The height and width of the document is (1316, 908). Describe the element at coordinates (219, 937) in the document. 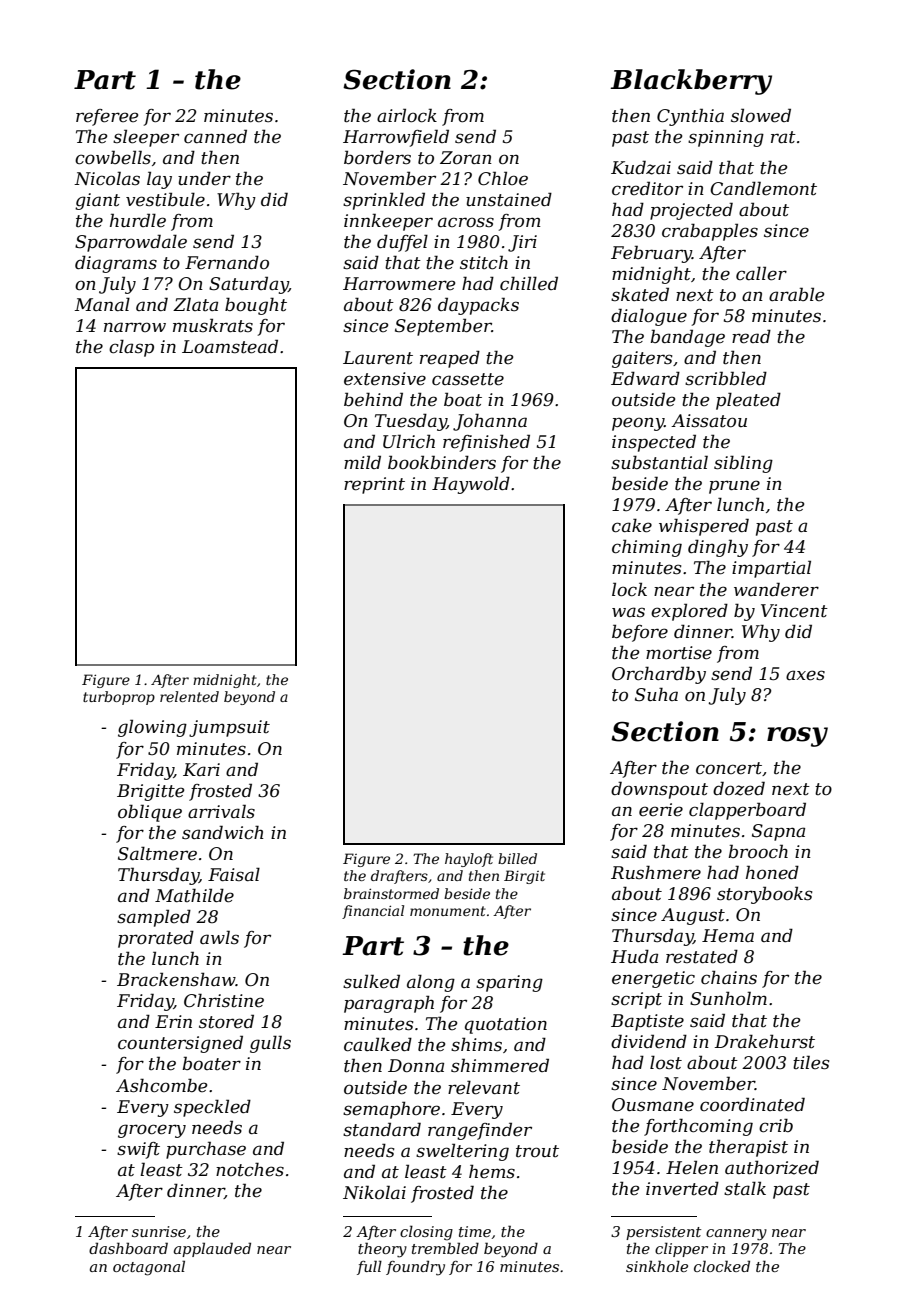

I see `awls` at that location.
